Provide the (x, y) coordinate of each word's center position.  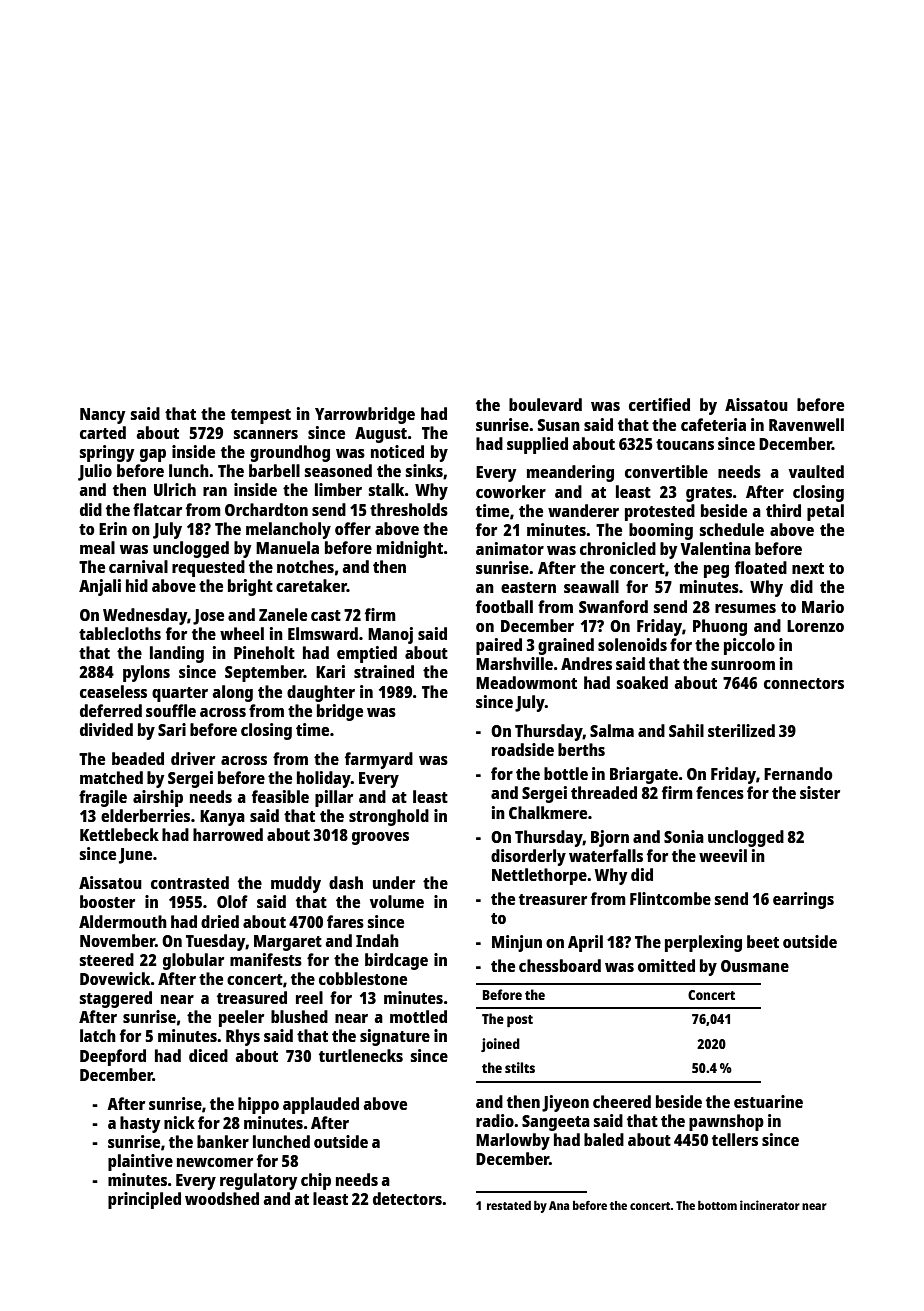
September (264, 673)
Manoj (390, 635)
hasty (140, 1124)
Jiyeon (565, 1103)
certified (659, 404)
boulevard (545, 404)
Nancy (103, 416)
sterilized (741, 730)
